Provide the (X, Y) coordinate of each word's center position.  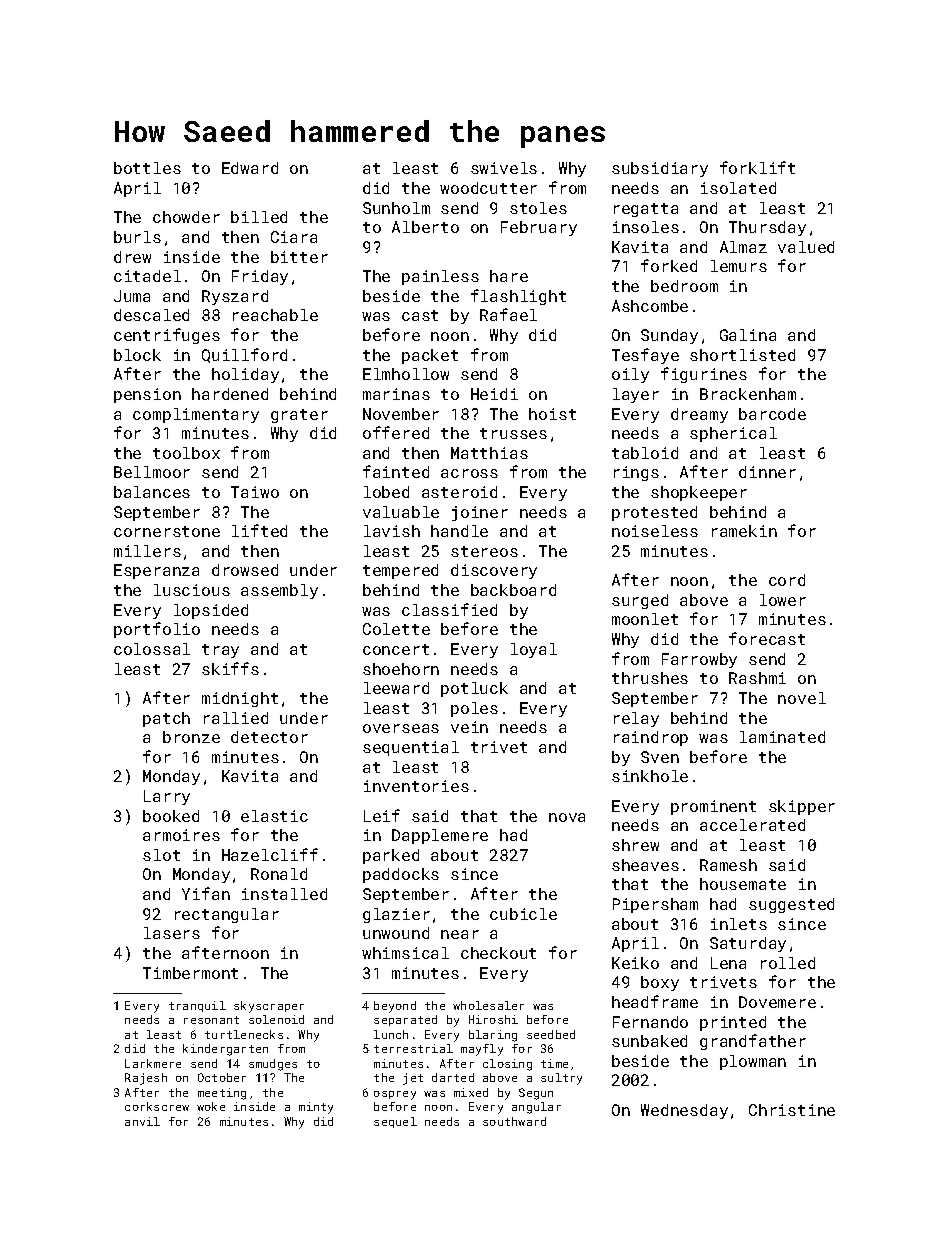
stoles (538, 208)
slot (161, 855)
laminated (782, 737)
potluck (474, 689)
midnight (240, 699)
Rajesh (146, 1079)
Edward (250, 168)
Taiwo (255, 492)
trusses (513, 433)
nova (567, 817)
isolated (738, 188)
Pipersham (655, 905)
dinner (767, 472)
